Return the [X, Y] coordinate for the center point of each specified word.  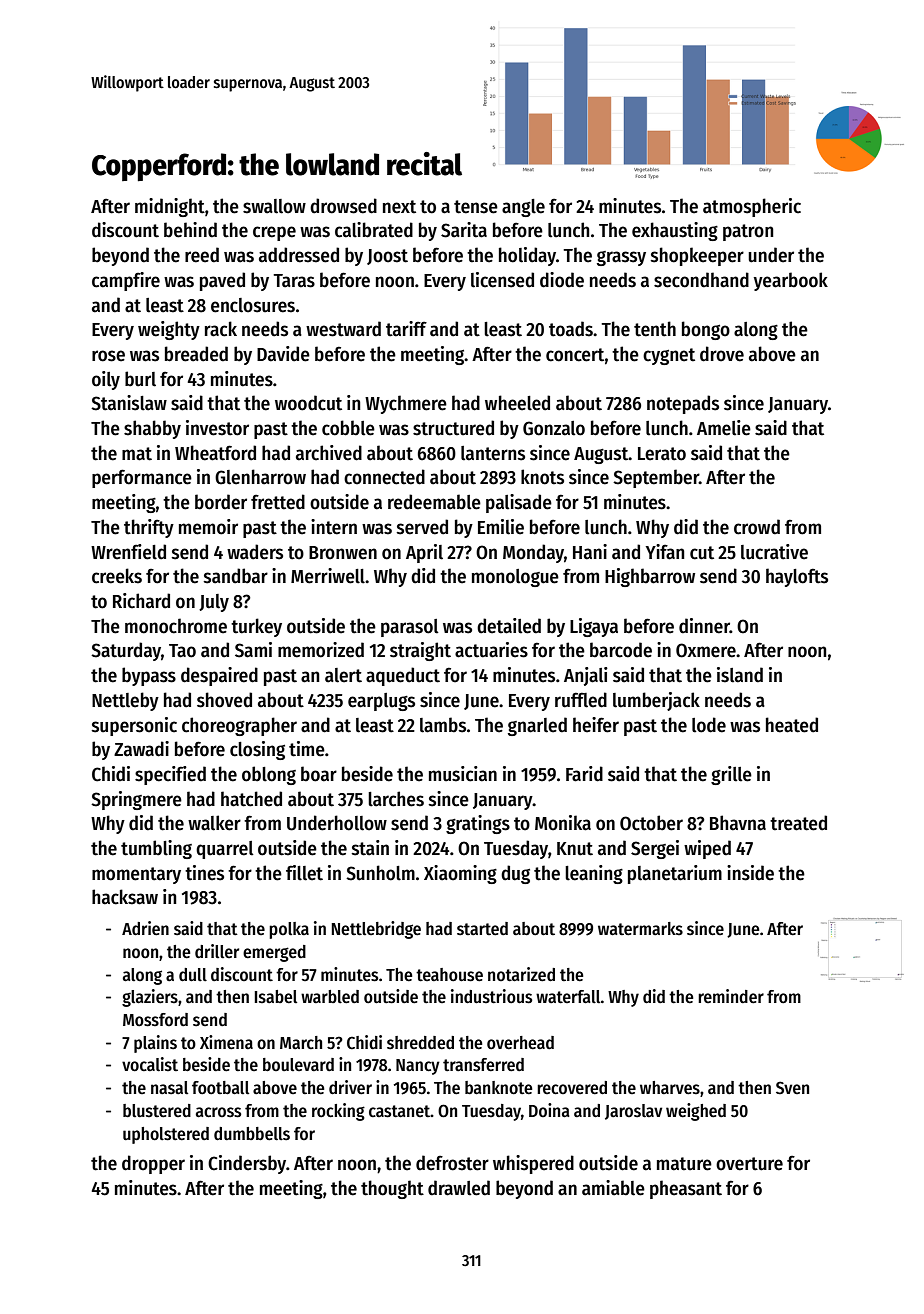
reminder [731, 996]
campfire [126, 281]
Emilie [501, 527]
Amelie [724, 428]
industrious [491, 996]
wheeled [517, 403]
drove [722, 354]
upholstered [166, 1135]
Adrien [145, 928]
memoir [208, 527]
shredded [420, 1043]
